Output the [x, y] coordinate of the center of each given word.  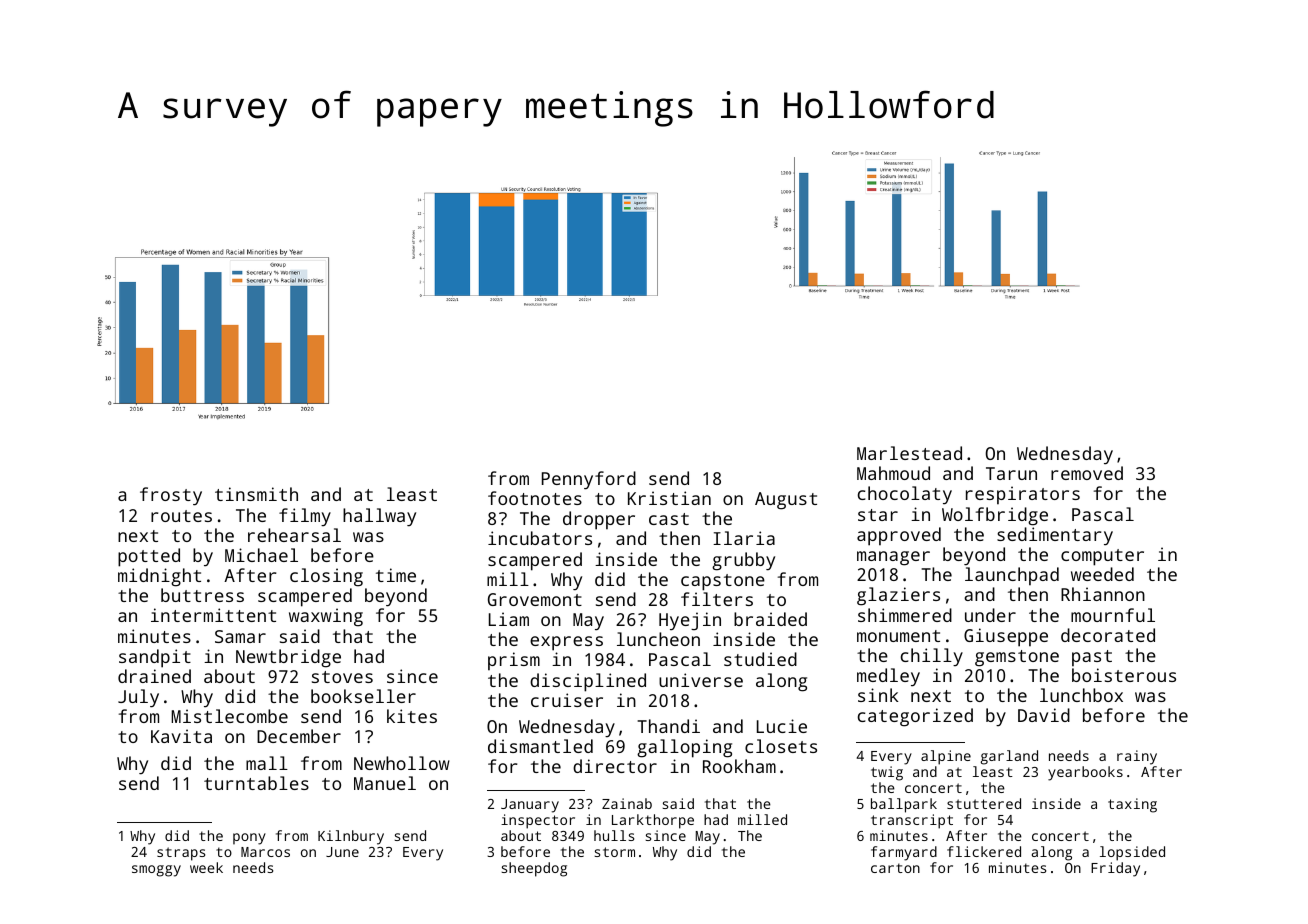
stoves [342, 677]
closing [326, 577]
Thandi [668, 726]
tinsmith [256, 494]
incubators [540, 538]
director [615, 766]
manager [893, 558]
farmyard [904, 853]
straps [181, 854]
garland [1009, 757]
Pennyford [589, 480]
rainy [1137, 757]
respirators [1023, 495]
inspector [538, 821]
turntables [256, 783]
